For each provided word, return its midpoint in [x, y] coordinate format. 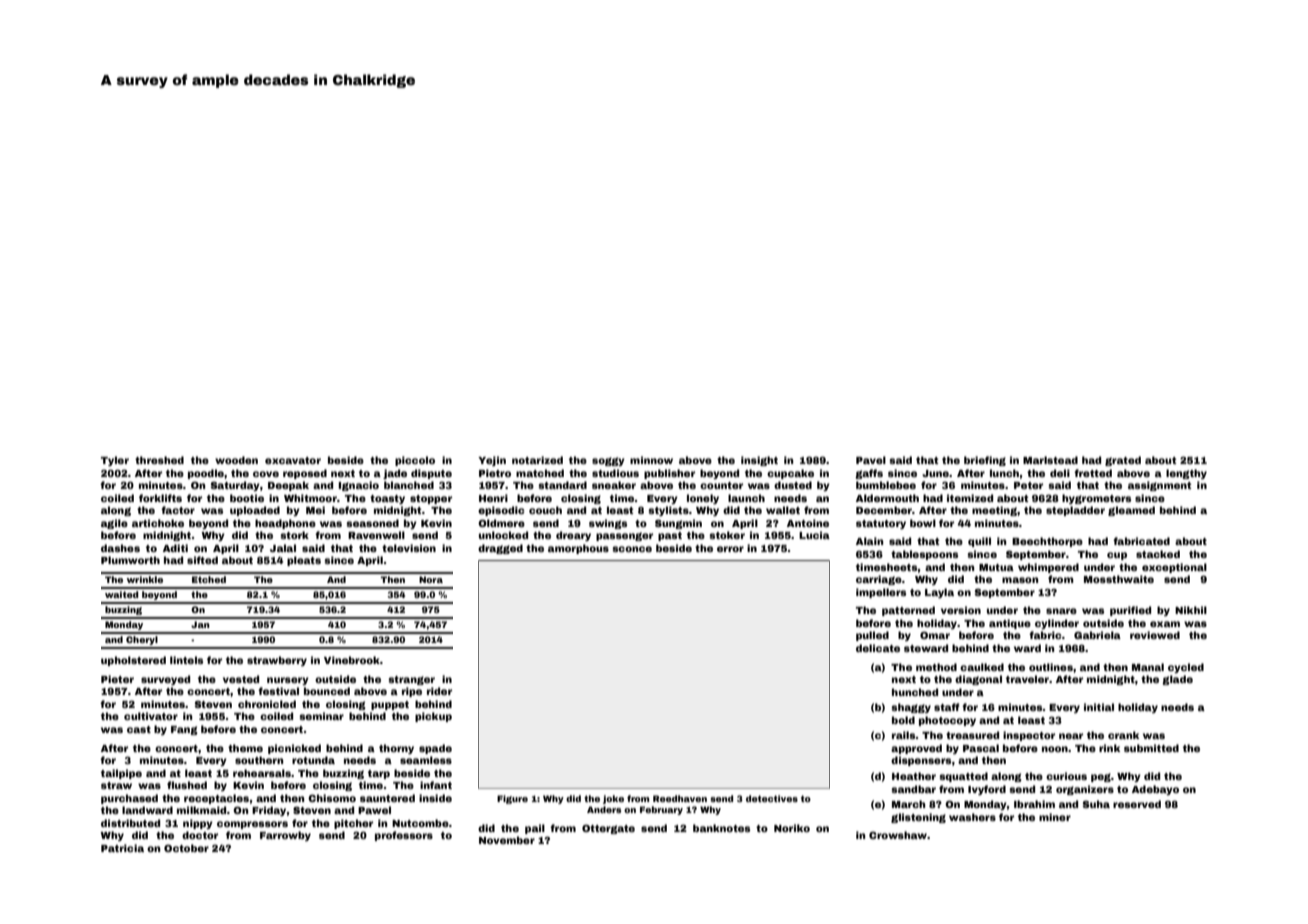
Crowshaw [898, 835]
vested [241, 679]
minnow [651, 460]
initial [1099, 707]
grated [1123, 461]
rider [439, 691]
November [507, 840]
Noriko [792, 828]
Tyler [115, 461]
